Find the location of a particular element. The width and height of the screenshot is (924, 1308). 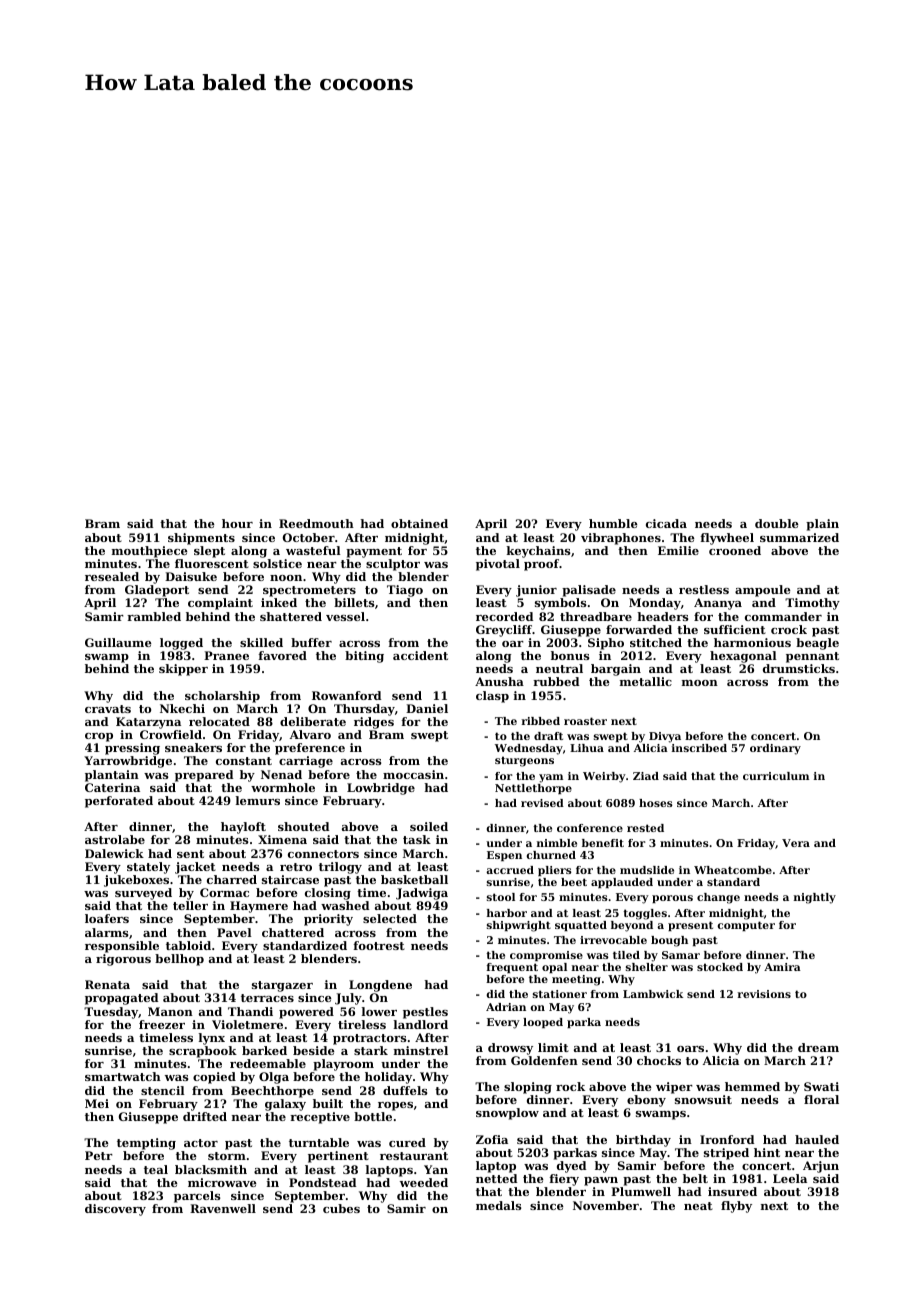

flyby is located at coordinates (736, 1207).
